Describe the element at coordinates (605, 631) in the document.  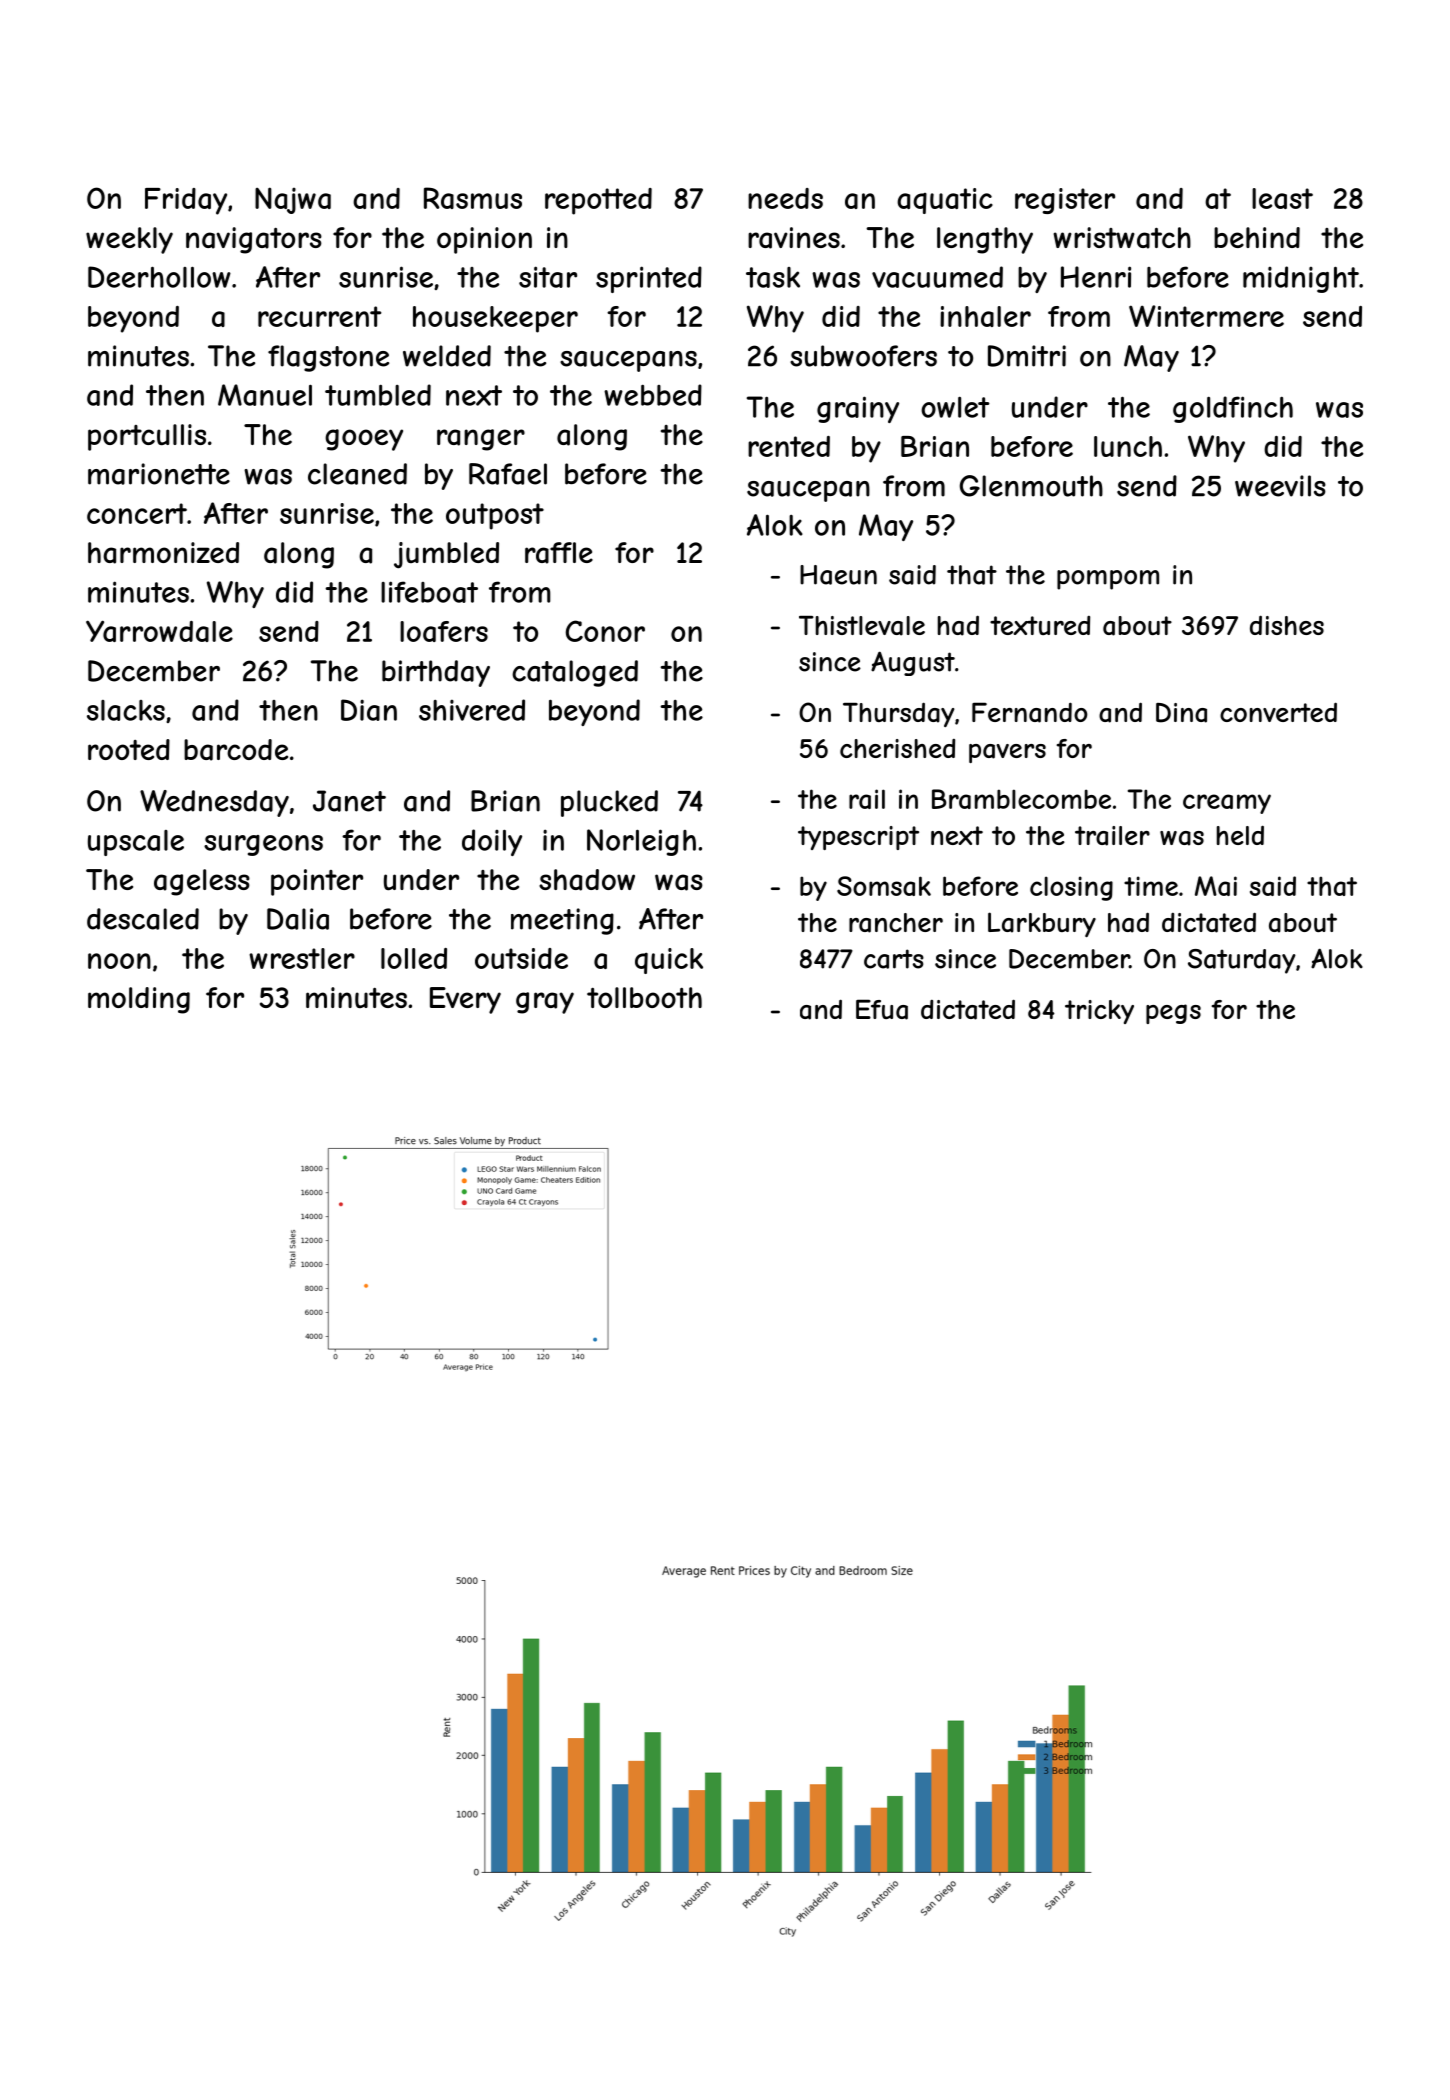
I see `Conor` at that location.
